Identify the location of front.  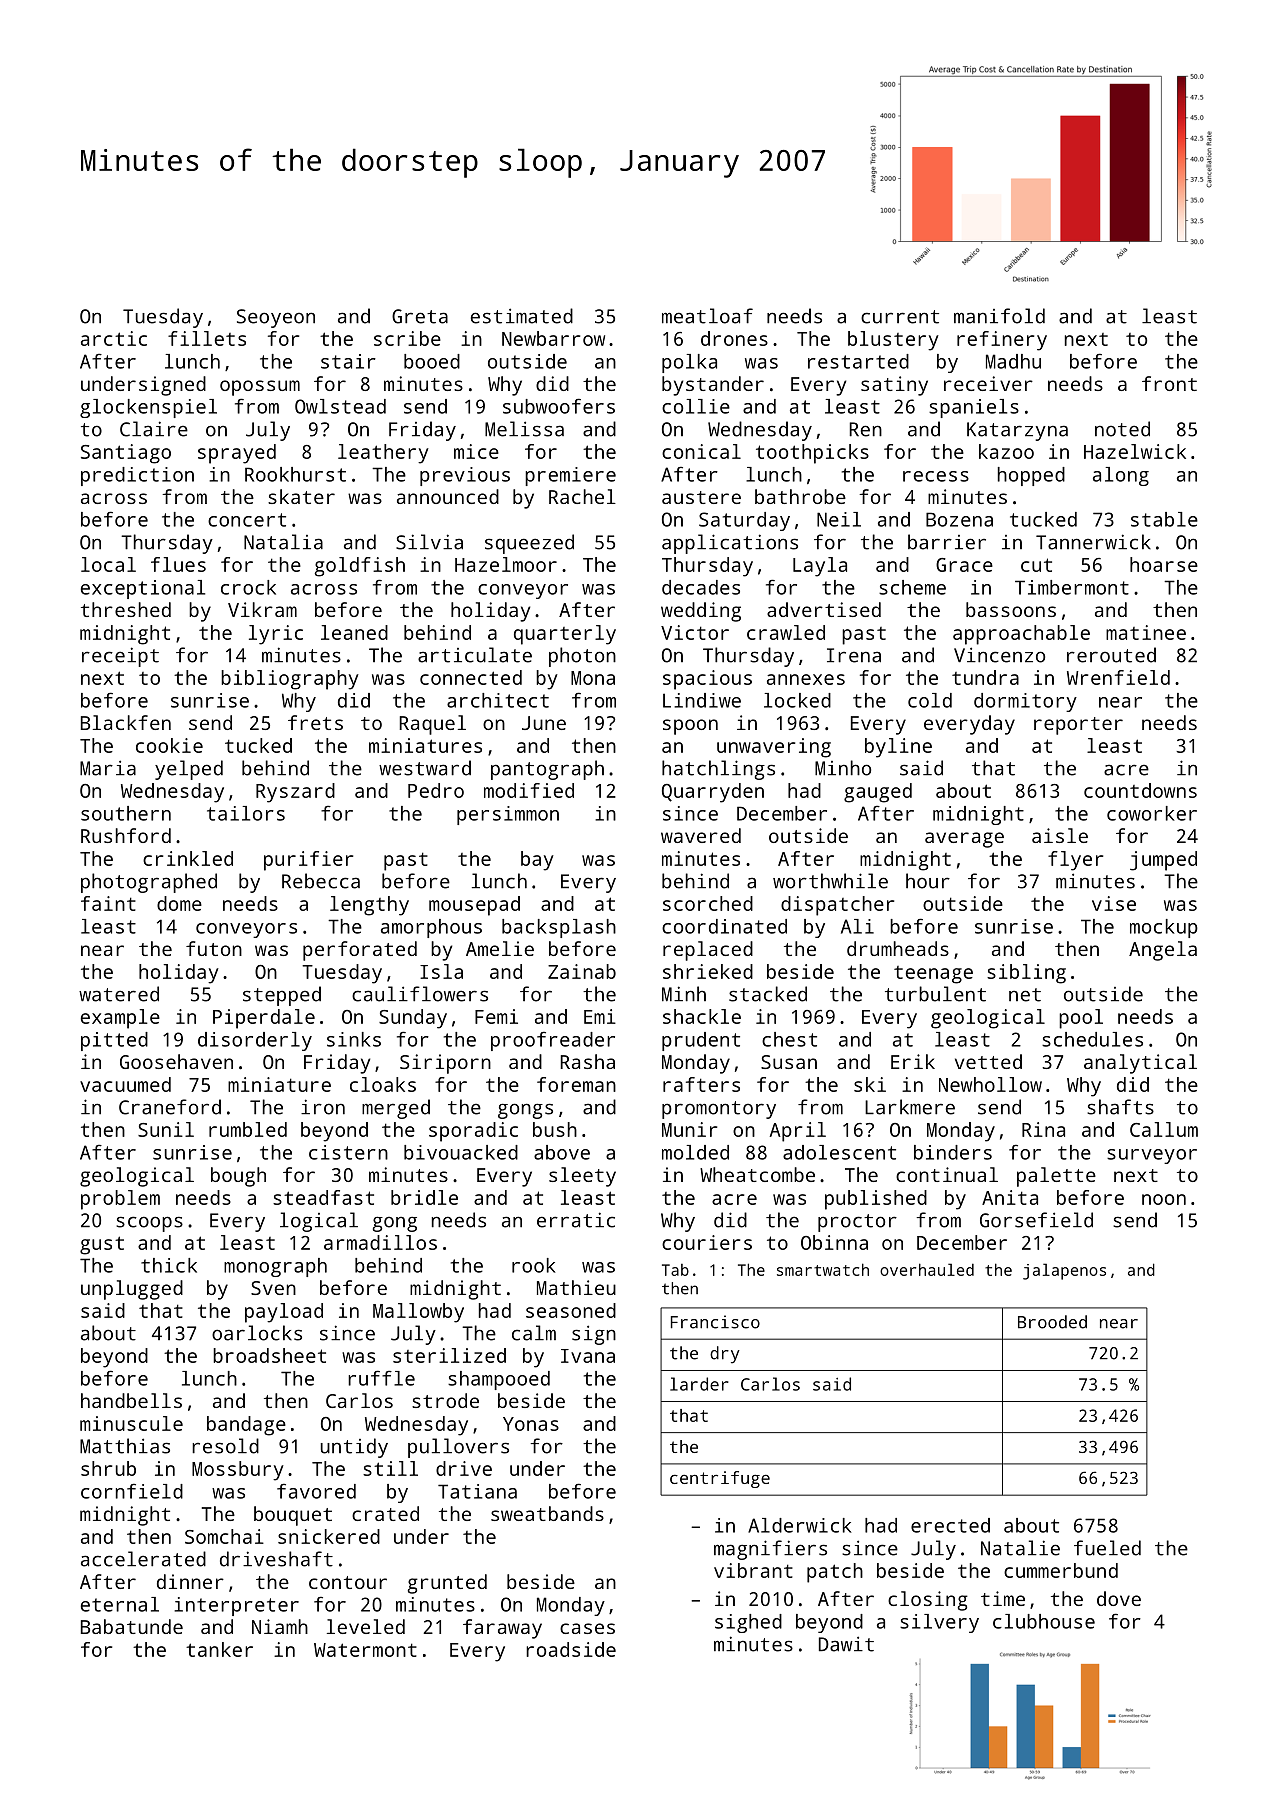
(1169, 383).
